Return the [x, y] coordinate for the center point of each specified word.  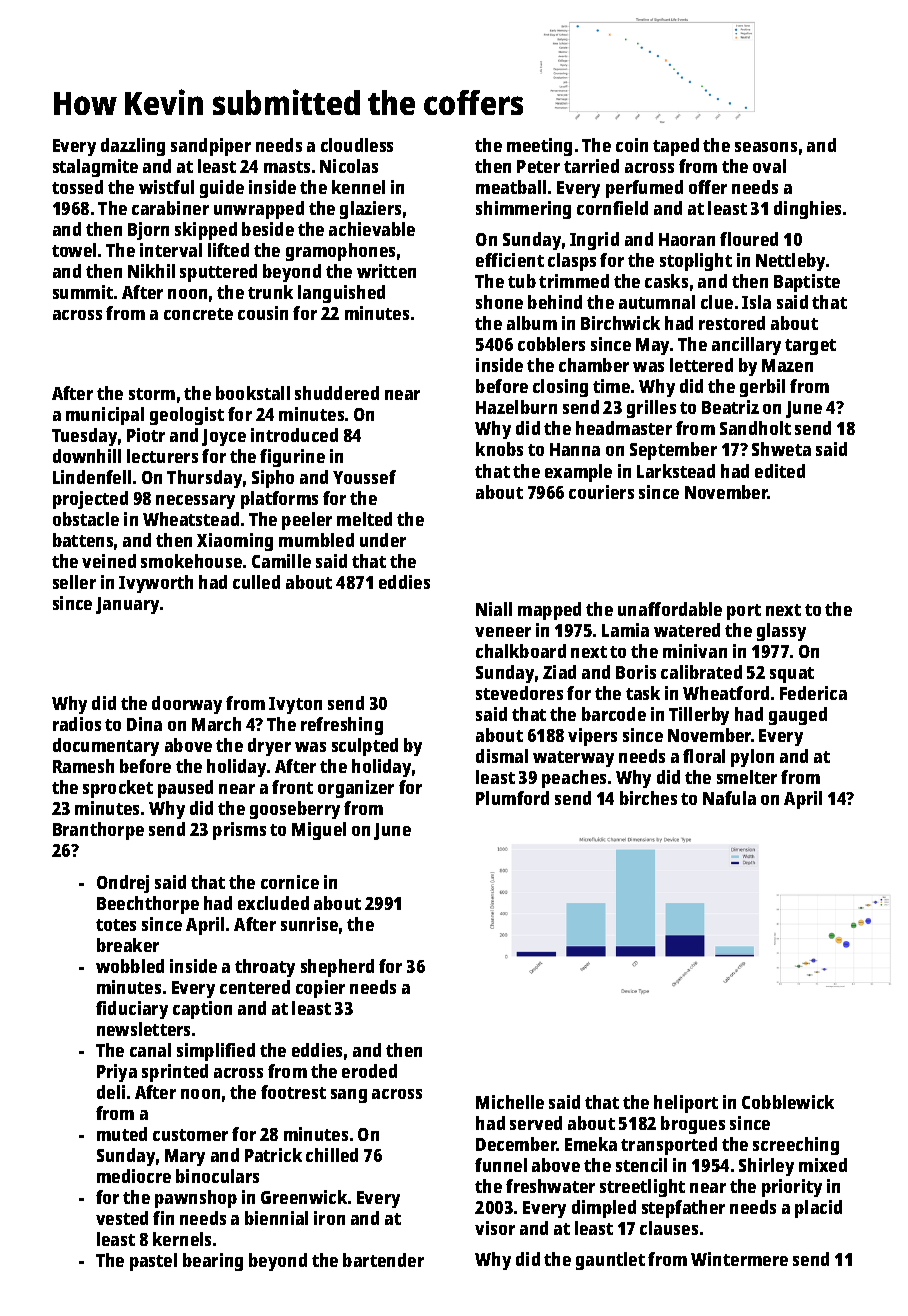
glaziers [370, 210]
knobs [499, 449]
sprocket [118, 789]
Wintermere [739, 1259]
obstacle [86, 519]
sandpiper [211, 147]
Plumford [512, 798]
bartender [383, 1260]
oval [769, 166]
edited [780, 471]
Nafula [729, 798]
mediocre [134, 1176]
